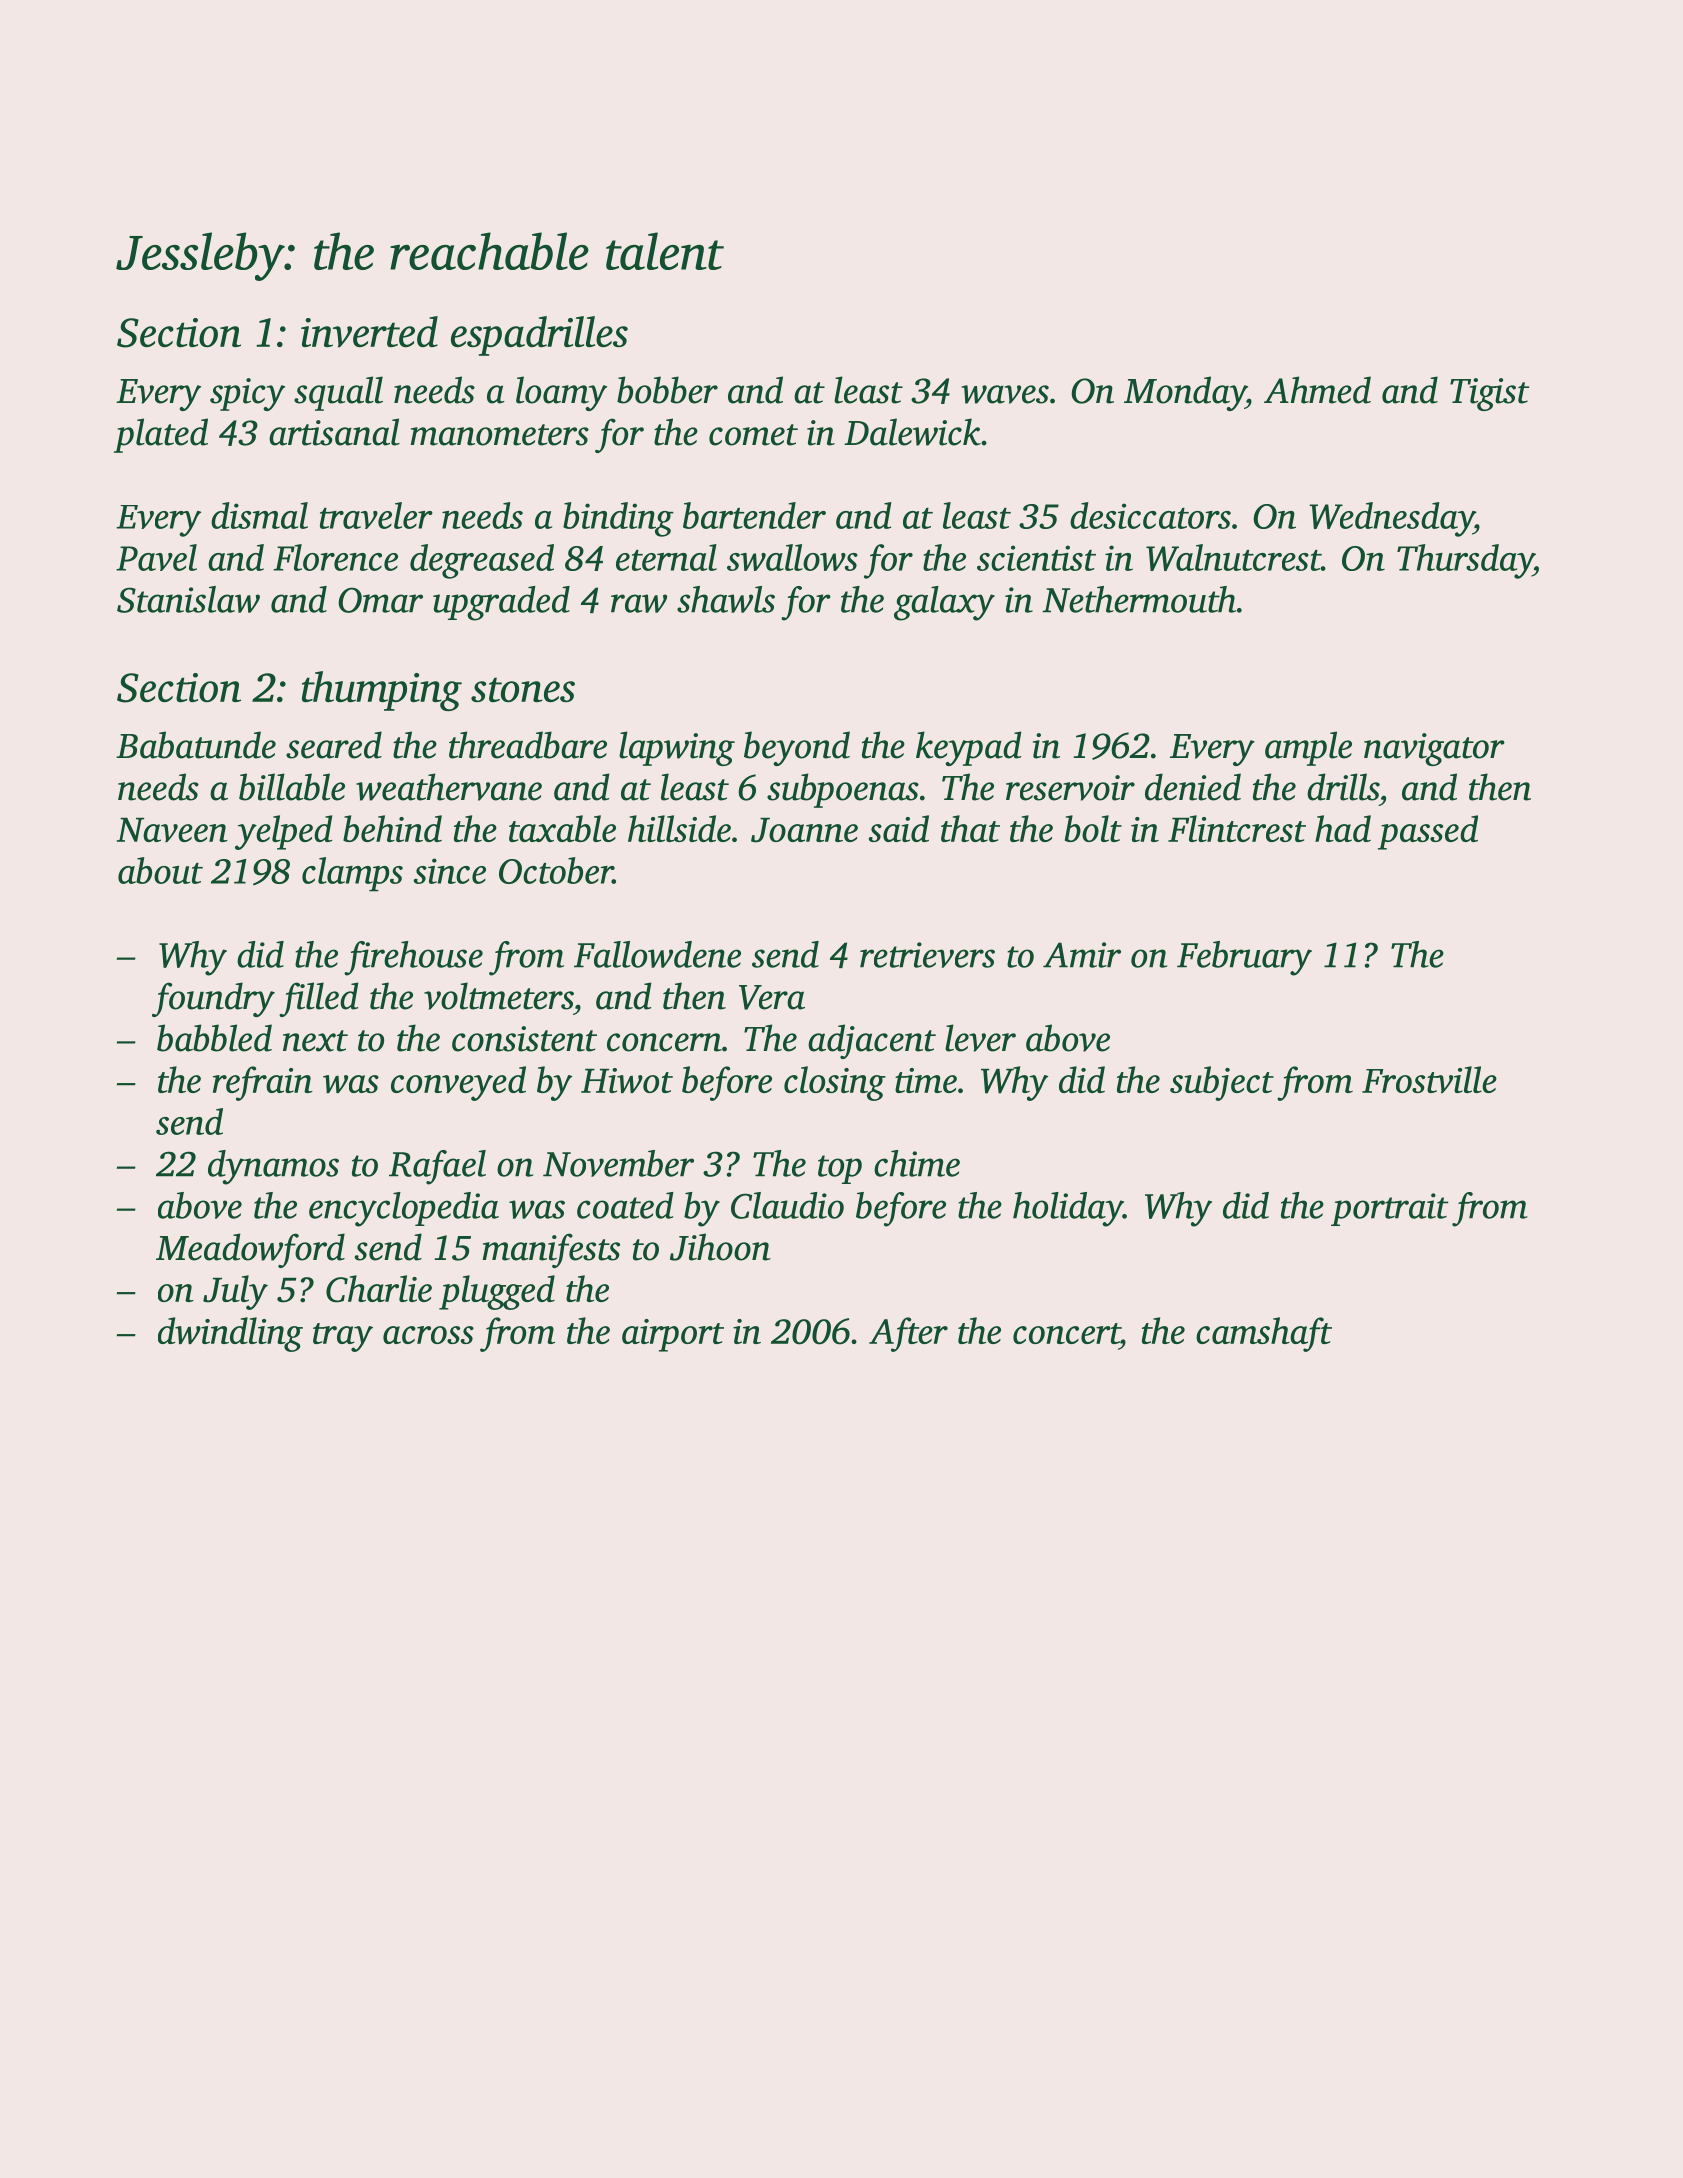 The height and width of the screenshot is (2178, 1683). I want to click on foundry, so click(213, 999).
